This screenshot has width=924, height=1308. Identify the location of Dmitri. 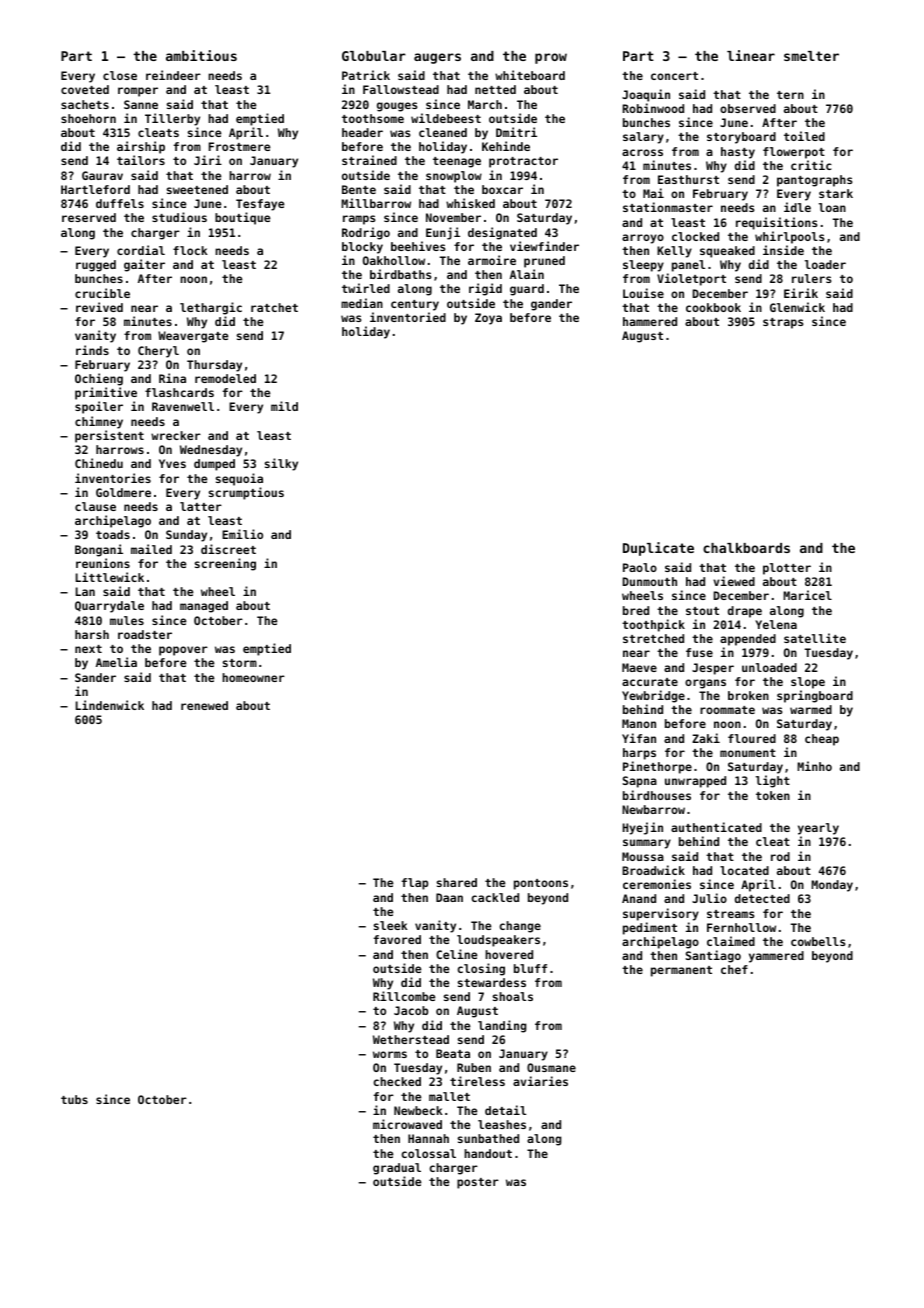
(516, 132).
